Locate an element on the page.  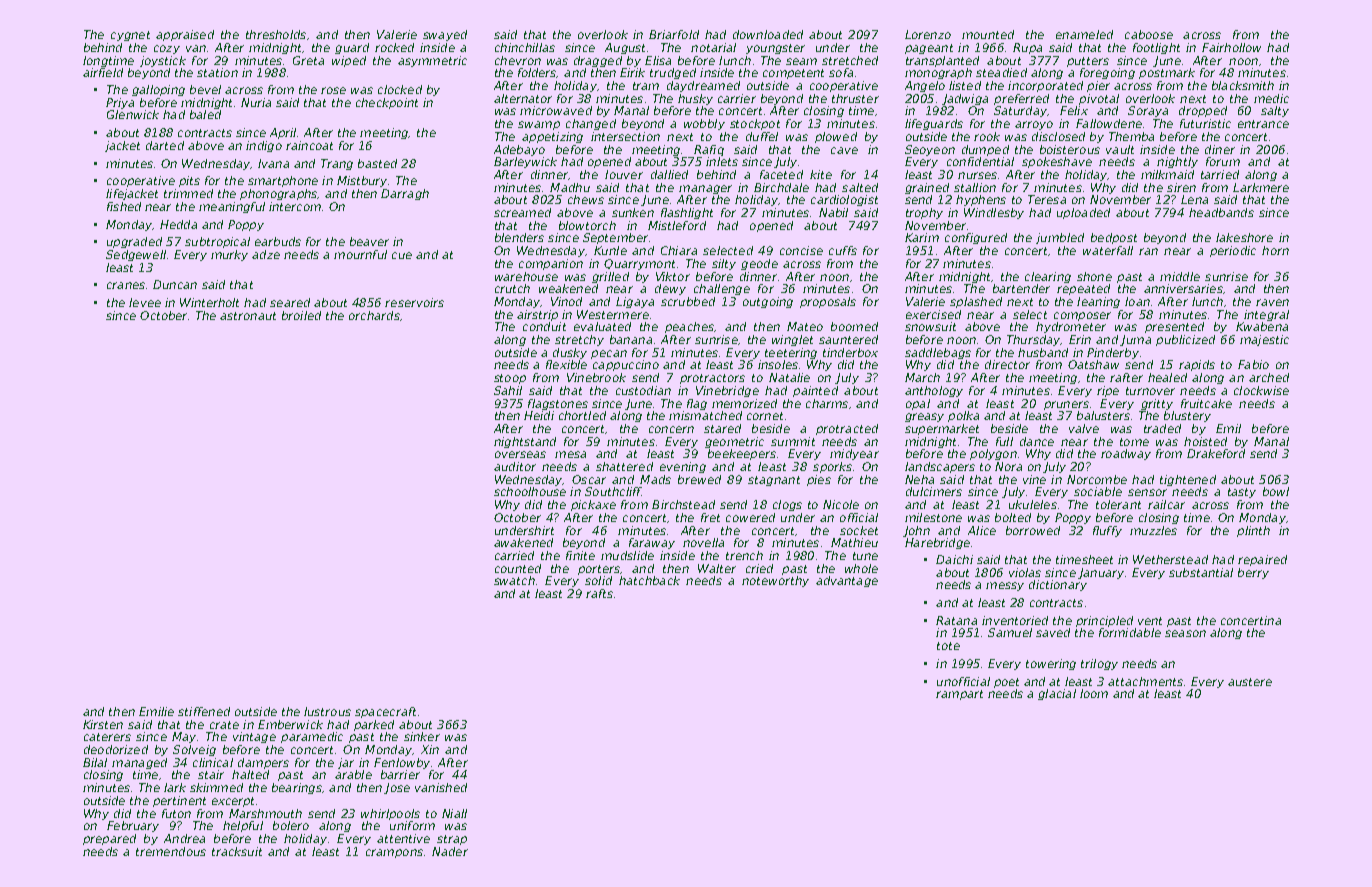
Emberwick is located at coordinates (290, 724).
